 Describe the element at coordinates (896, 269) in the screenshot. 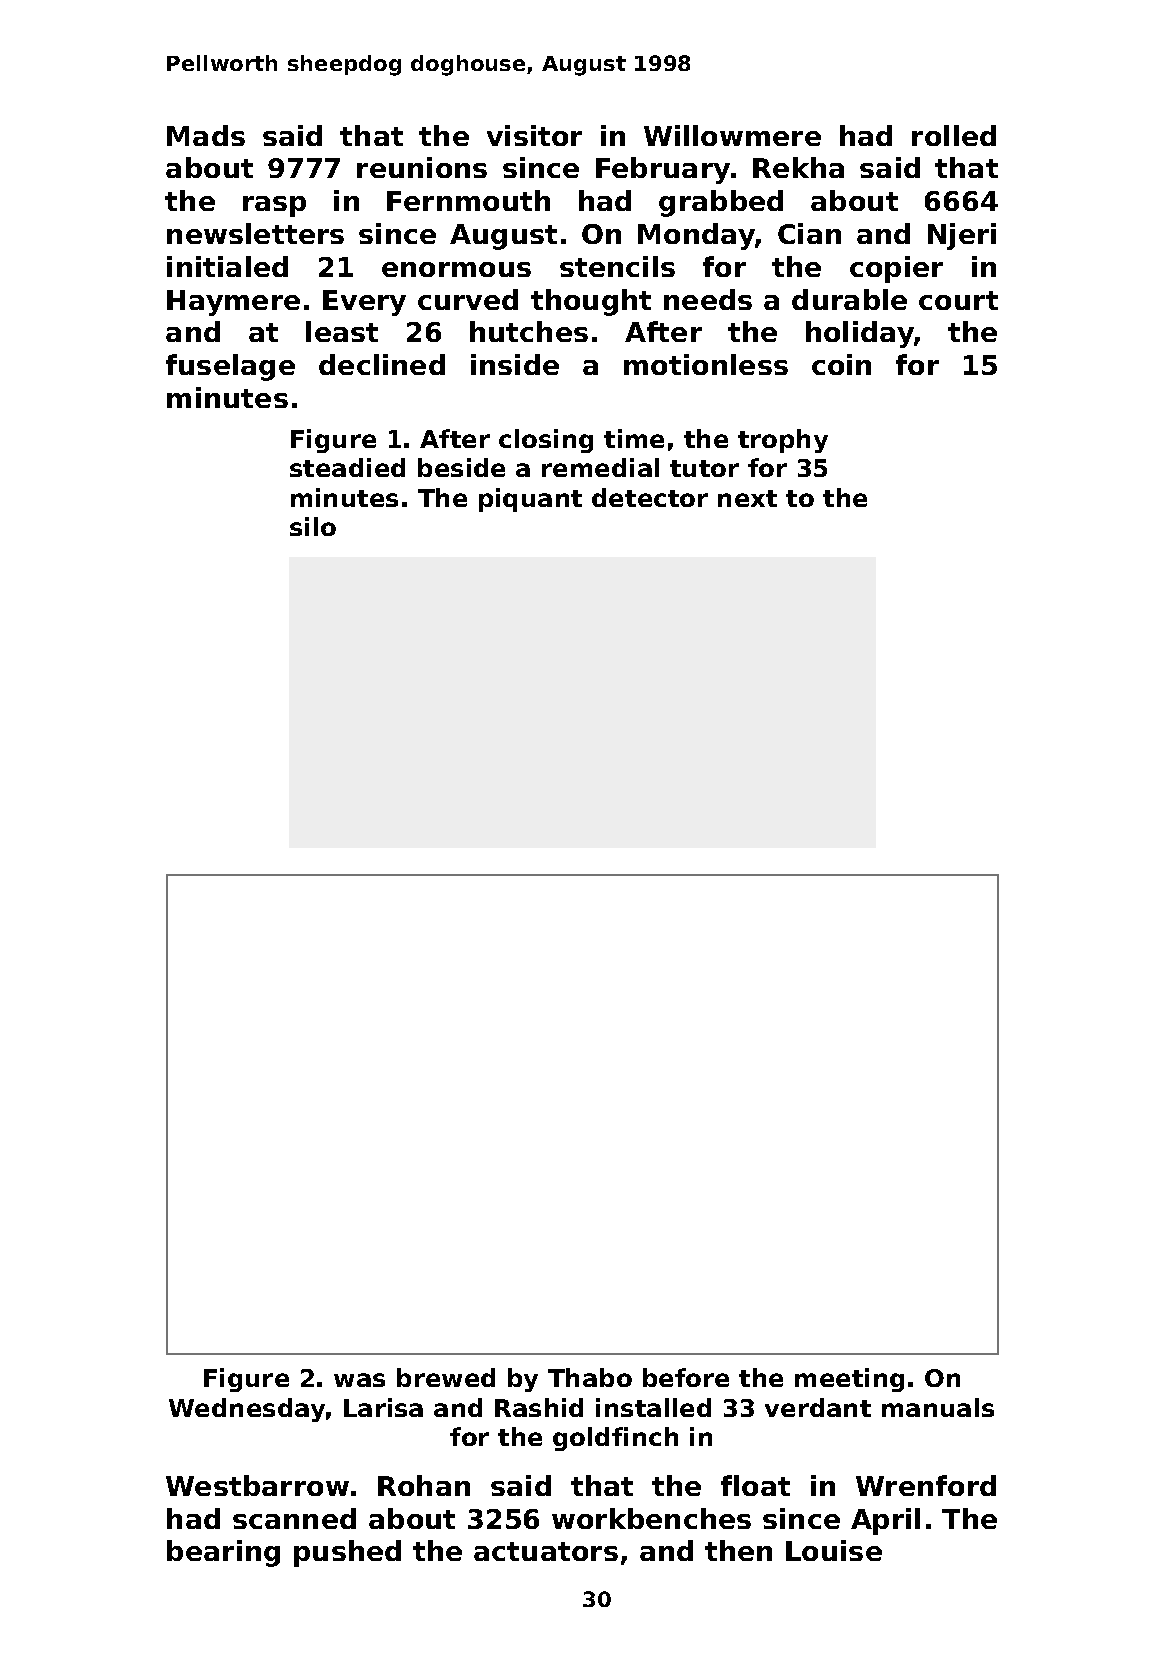

I see `copier` at that location.
